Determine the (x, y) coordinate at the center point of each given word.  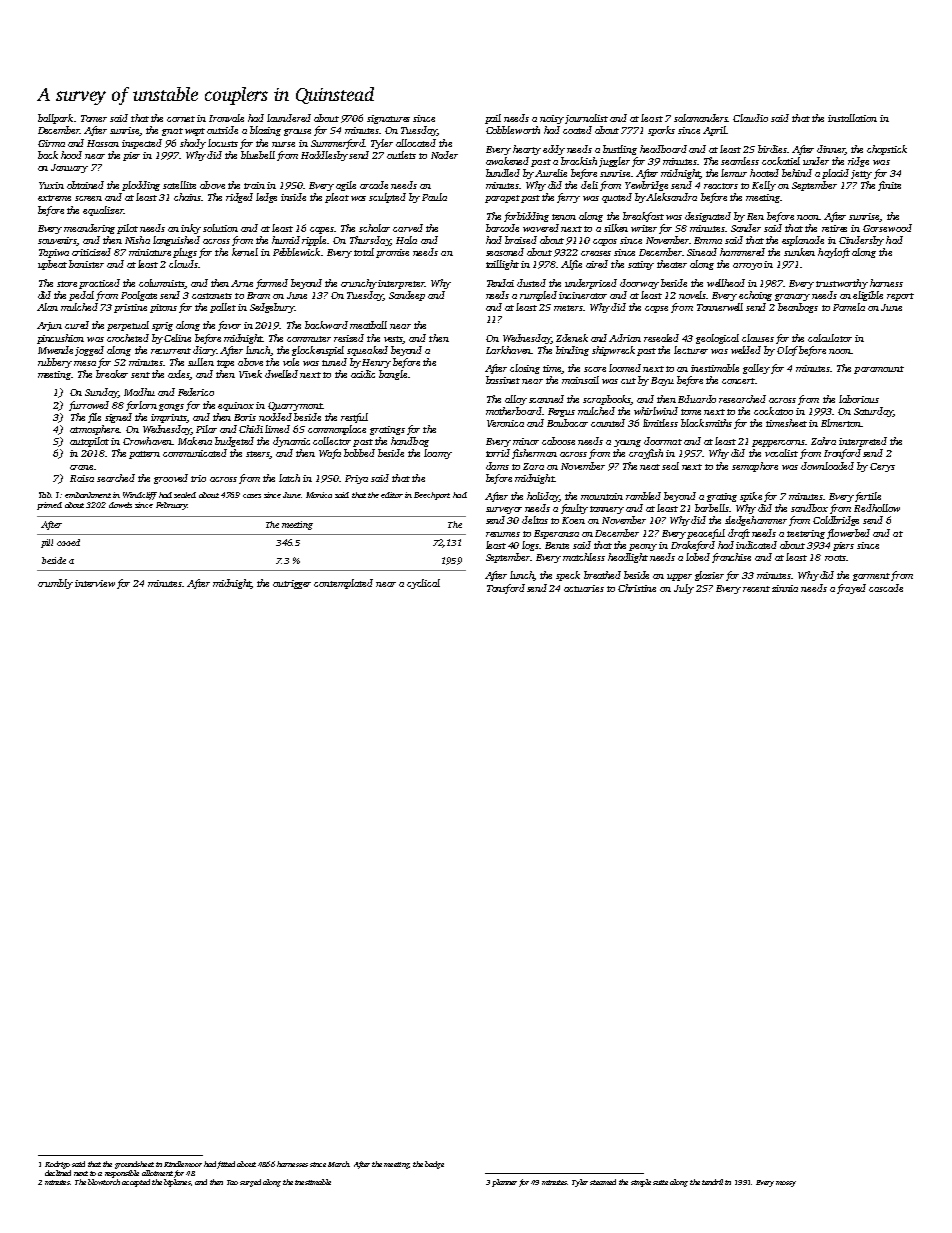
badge (434, 1165)
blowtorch (104, 1182)
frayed (851, 589)
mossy (786, 1184)
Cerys (882, 467)
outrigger (292, 584)
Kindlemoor (183, 1164)
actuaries (584, 588)
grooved (171, 479)
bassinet (503, 380)
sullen (201, 362)
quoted (617, 198)
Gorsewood (887, 228)
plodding (141, 186)
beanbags (798, 308)
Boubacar (567, 423)
